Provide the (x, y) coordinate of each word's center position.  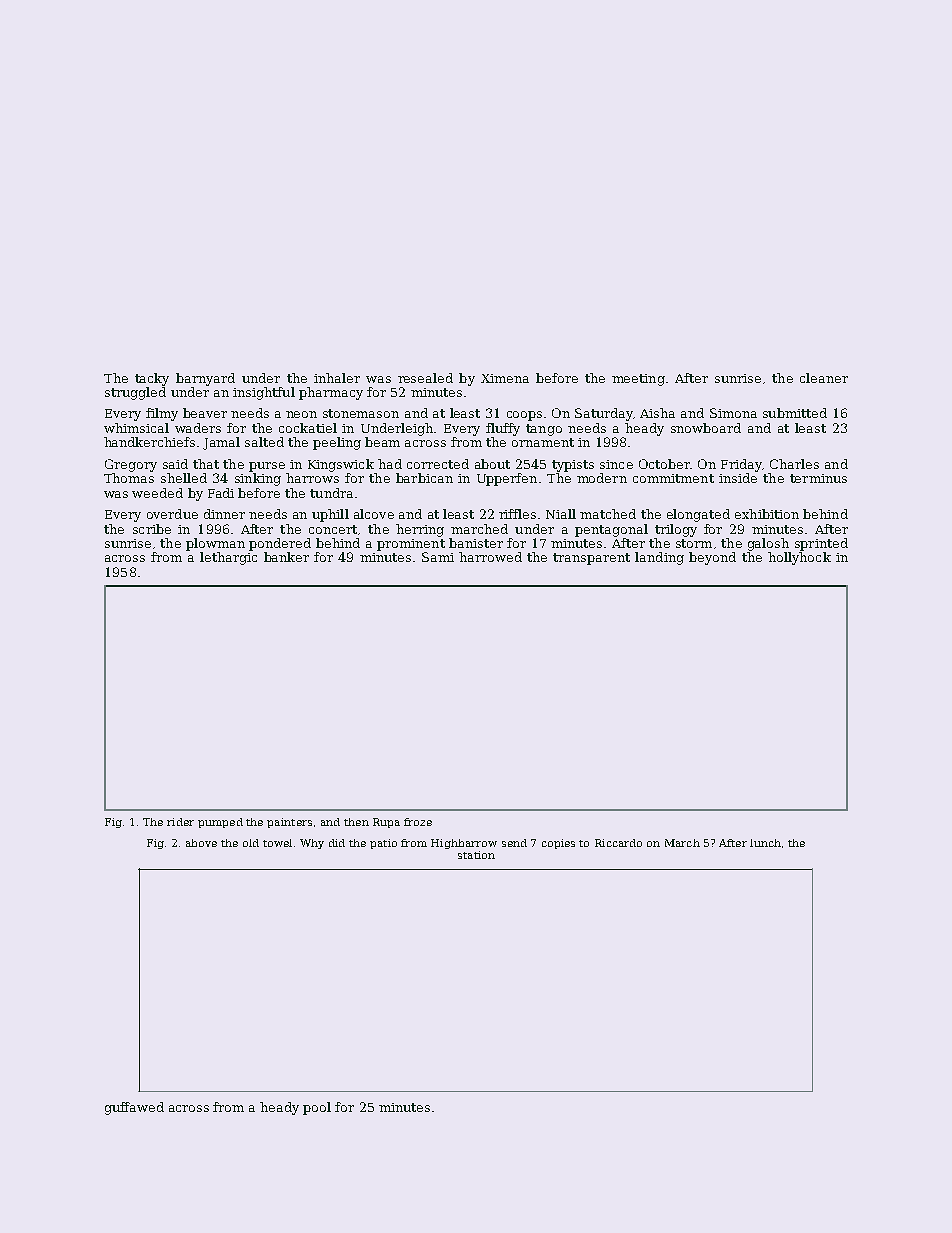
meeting (638, 380)
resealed (425, 378)
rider (180, 822)
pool (317, 1108)
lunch (765, 843)
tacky (152, 379)
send (514, 843)
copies (558, 844)
